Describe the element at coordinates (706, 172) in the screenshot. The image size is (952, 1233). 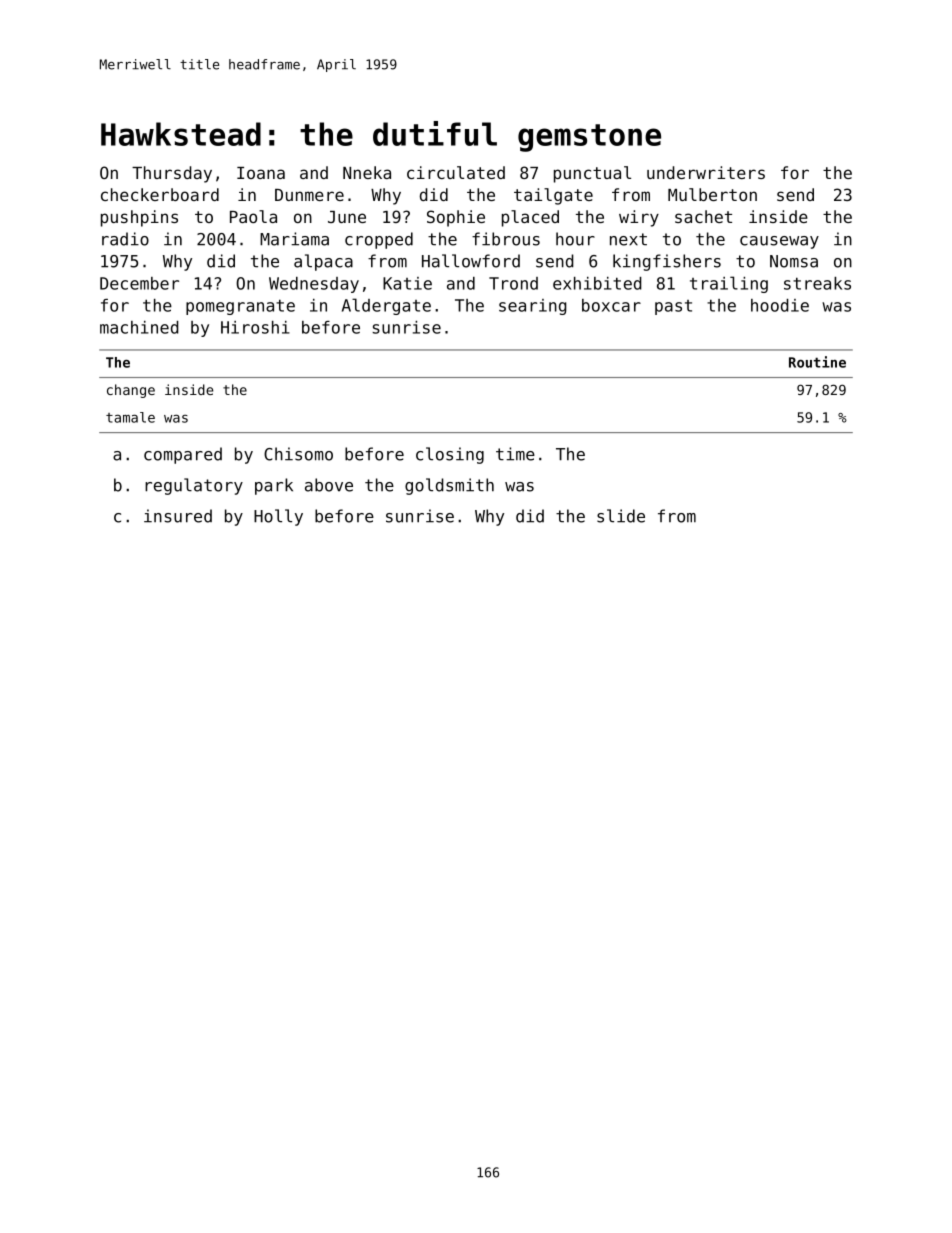
I see `underwriters` at that location.
